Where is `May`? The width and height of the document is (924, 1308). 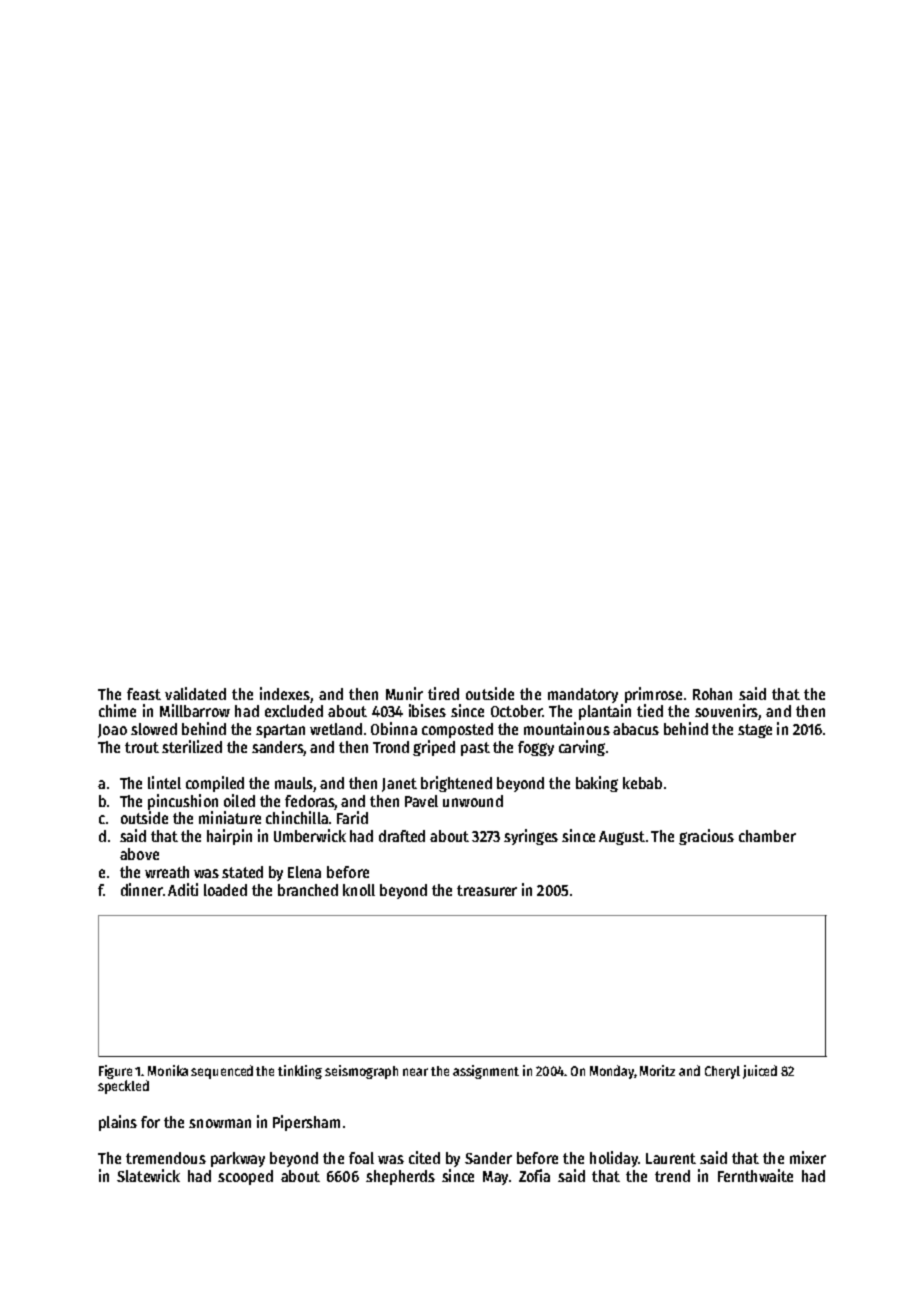 May is located at coordinates (495, 1178).
